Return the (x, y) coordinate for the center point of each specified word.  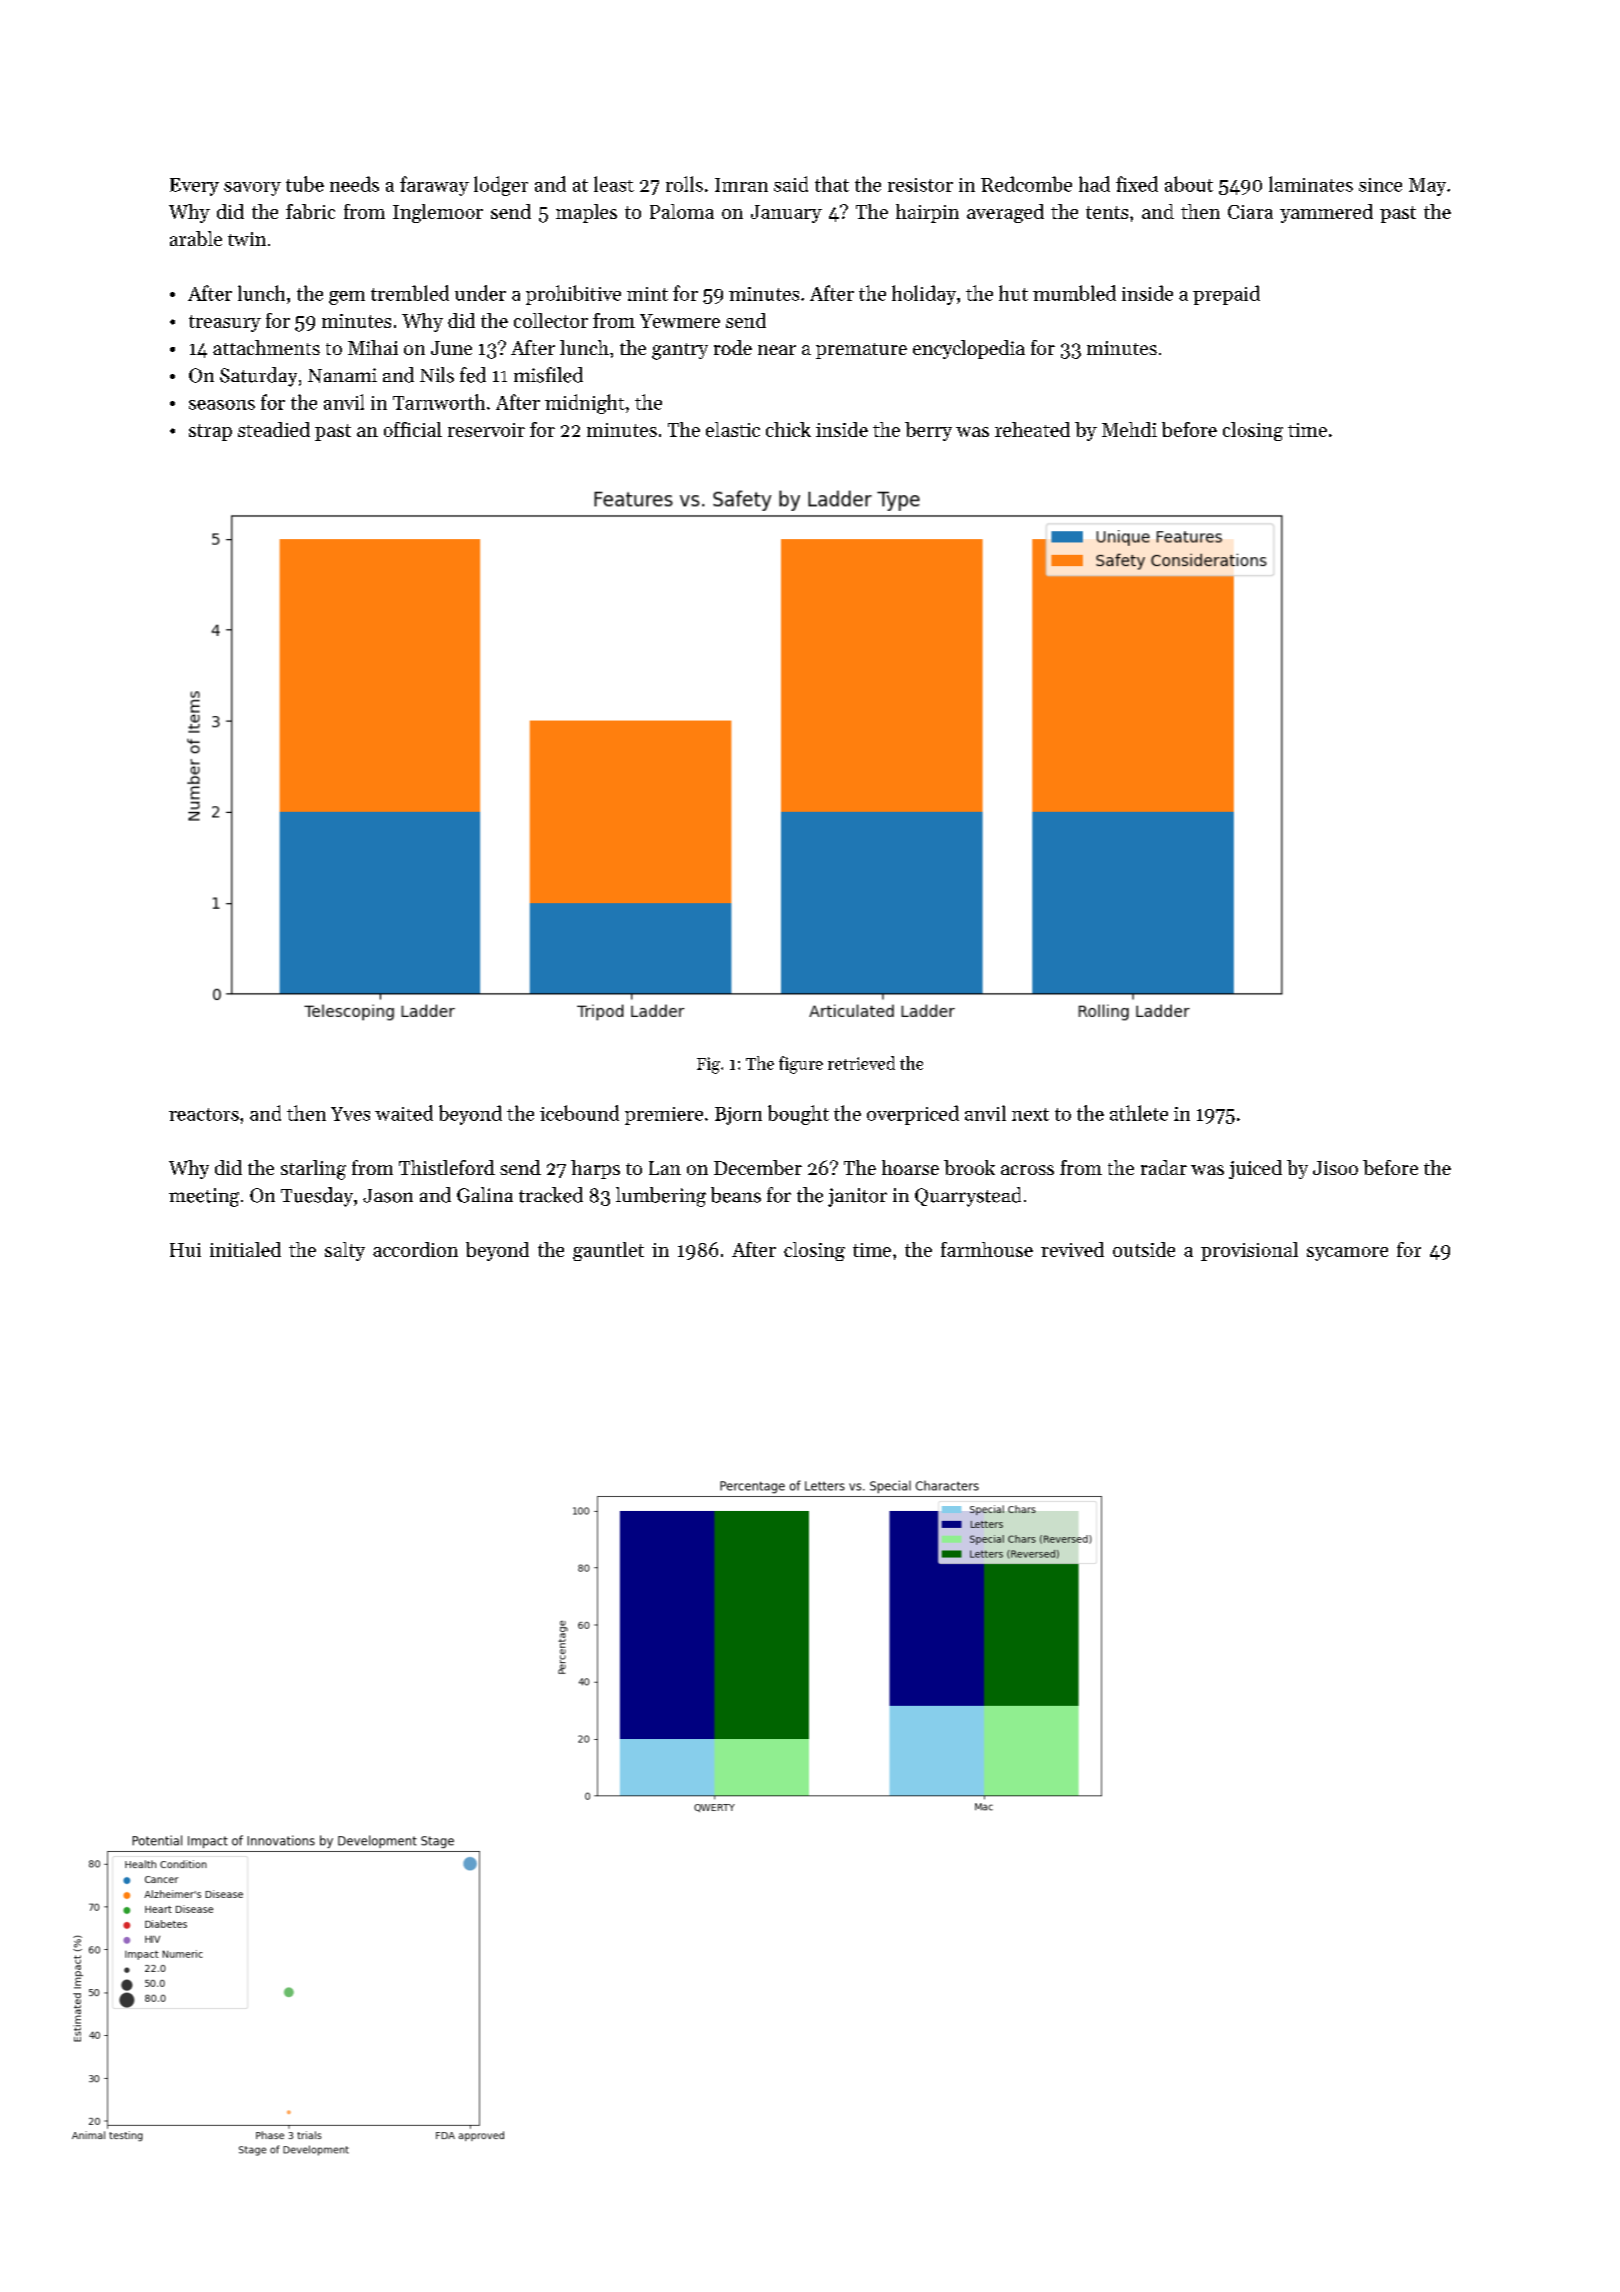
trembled (410, 293)
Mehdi (1129, 429)
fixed (1137, 184)
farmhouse (987, 1249)
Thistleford (447, 1167)
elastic (733, 429)
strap (210, 432)
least (614, 184)
